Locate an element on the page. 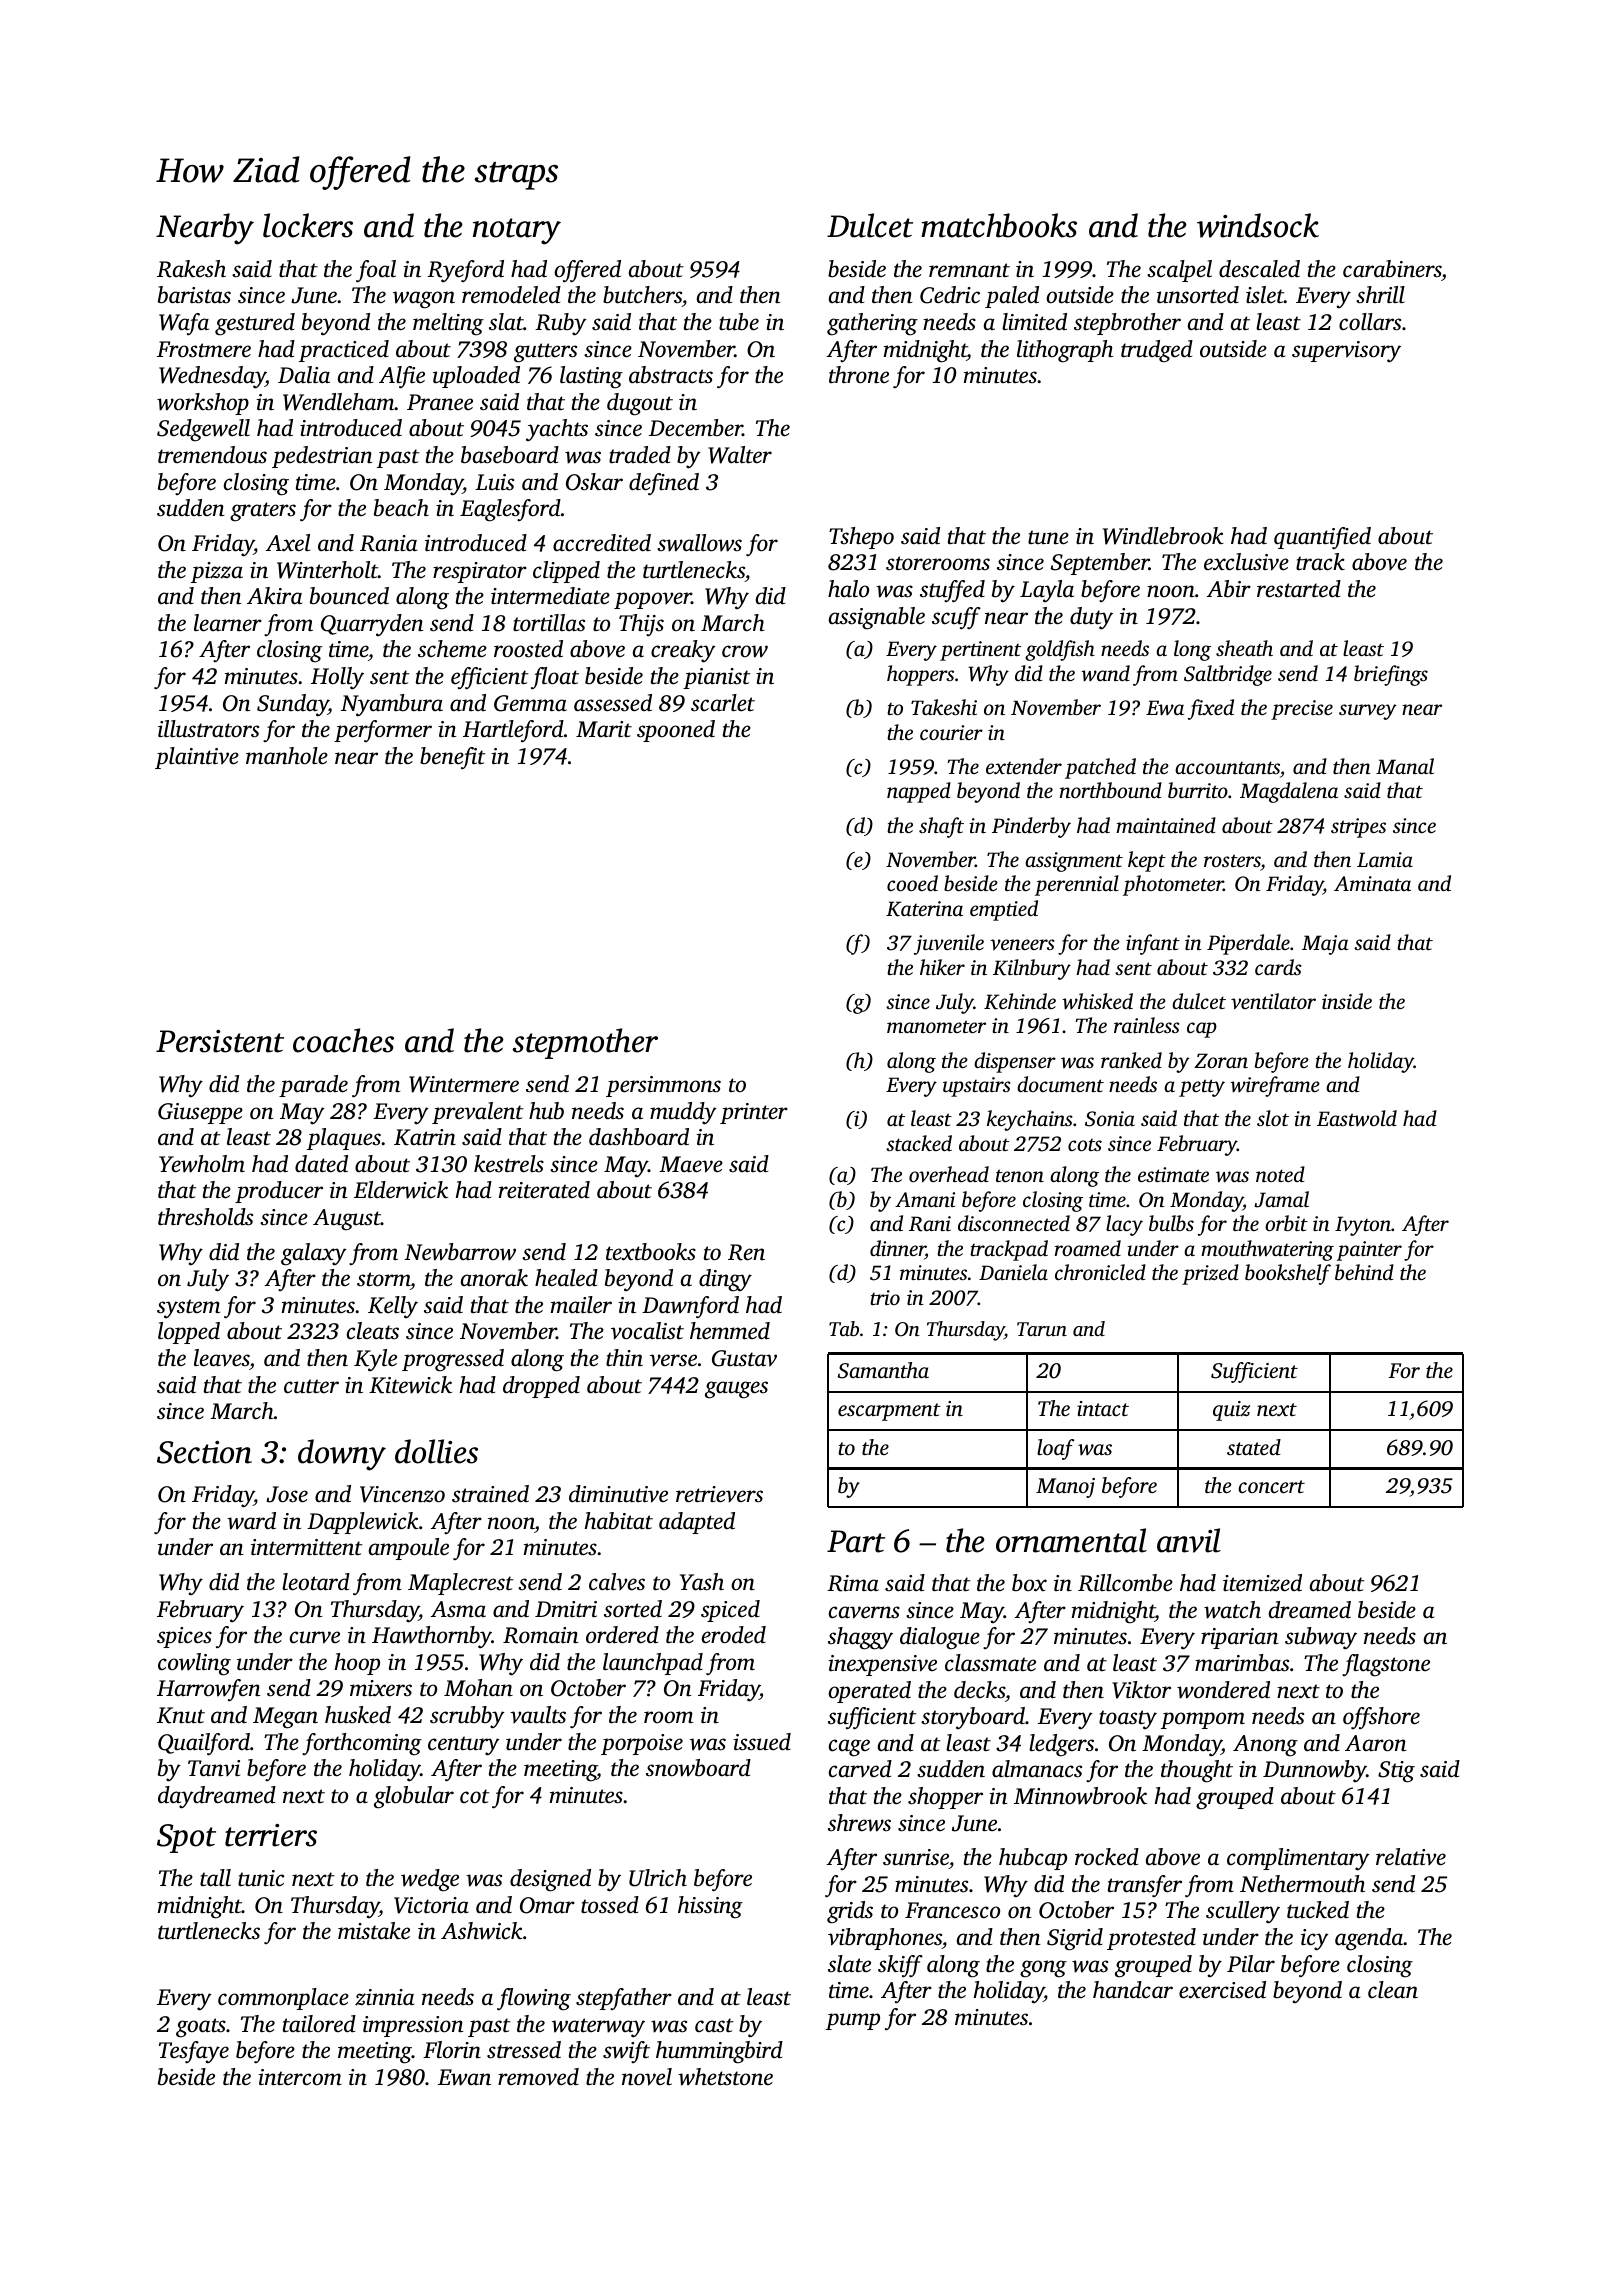 This document has width=1620, height=2292. Florin is located at coordinates (452, 2050).
